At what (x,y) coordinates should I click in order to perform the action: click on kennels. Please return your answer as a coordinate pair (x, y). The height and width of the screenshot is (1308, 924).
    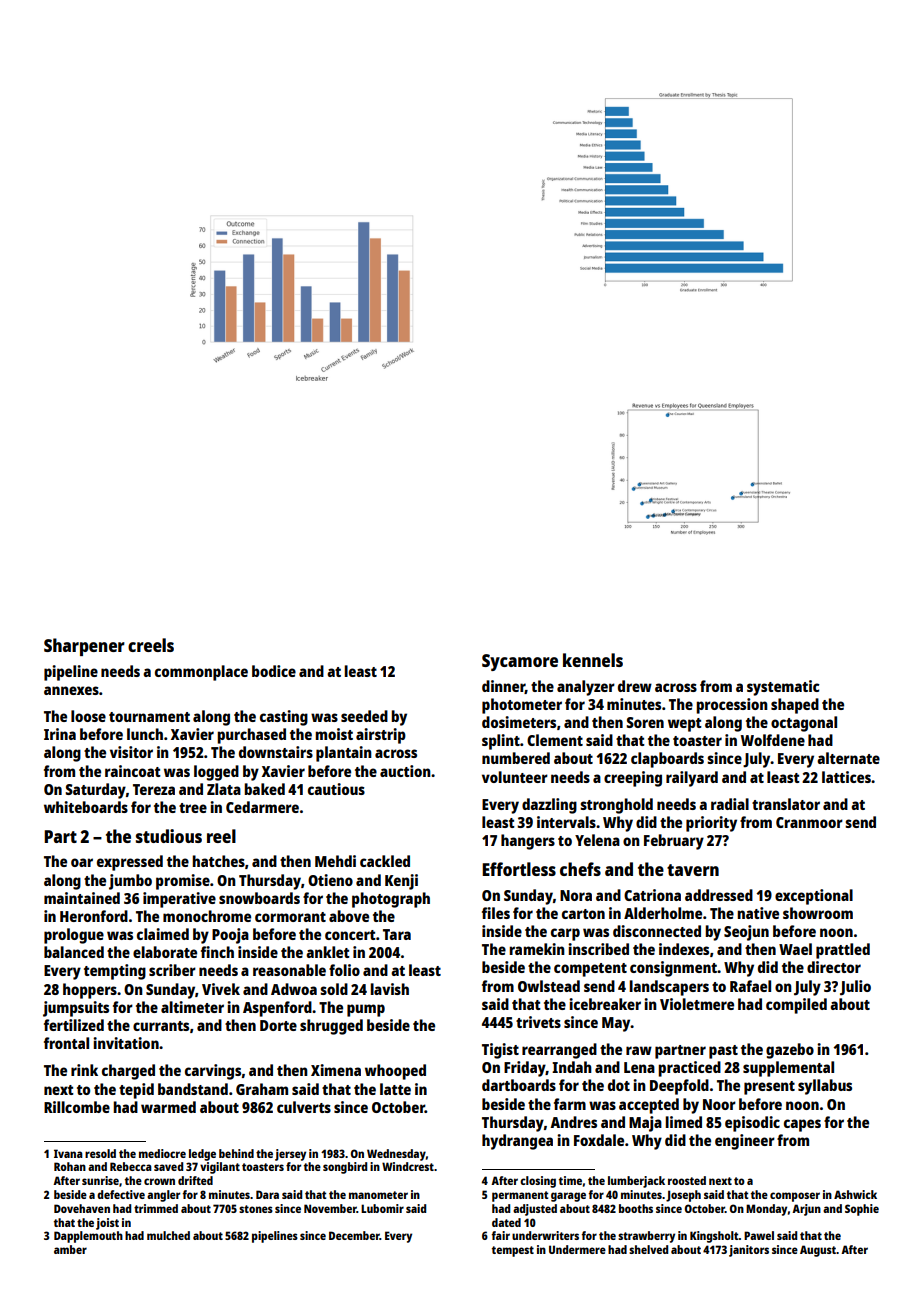
    Looking at the image, I should click on (593, 660).
